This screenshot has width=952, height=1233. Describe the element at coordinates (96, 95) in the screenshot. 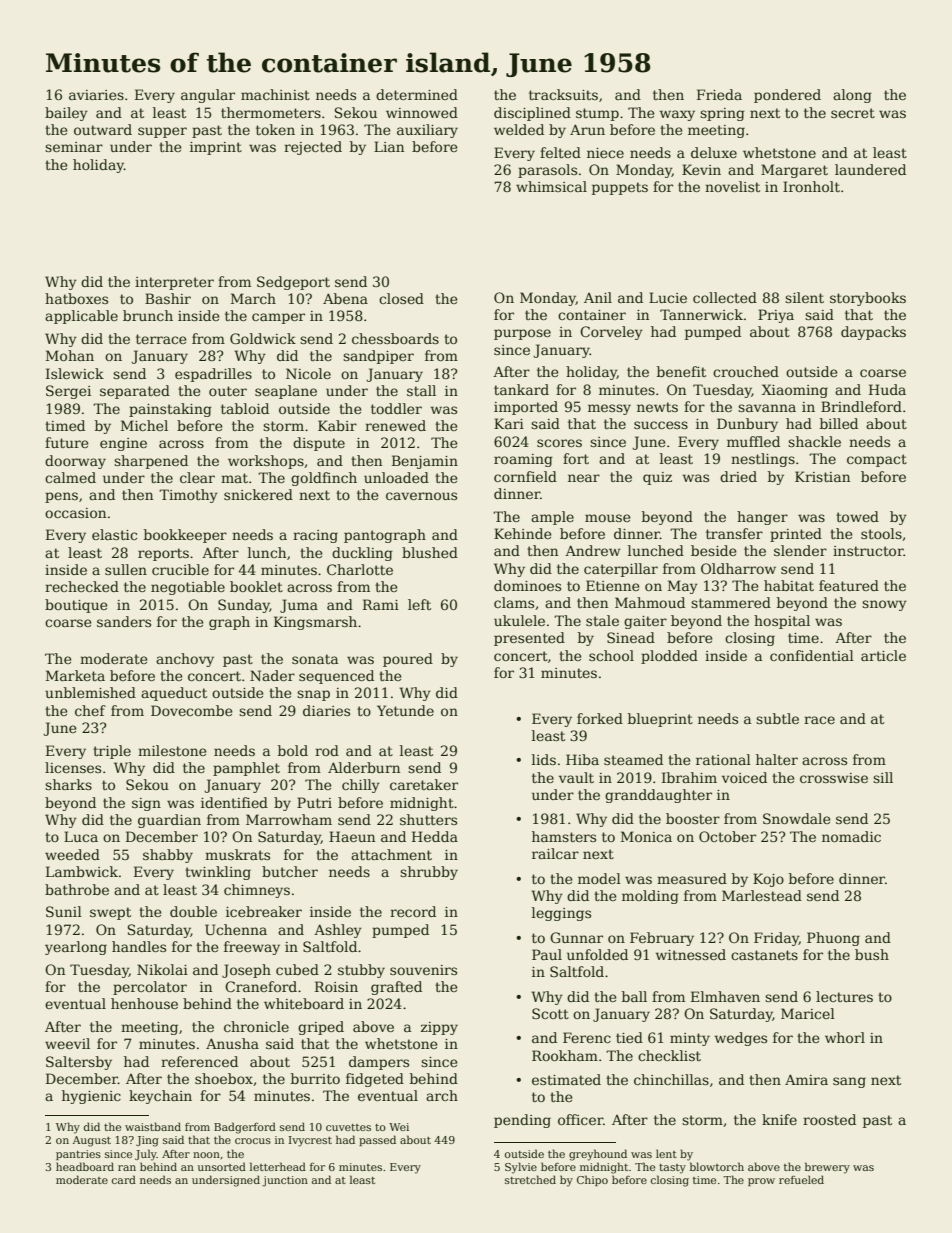

I see `aviaries` at that location.
